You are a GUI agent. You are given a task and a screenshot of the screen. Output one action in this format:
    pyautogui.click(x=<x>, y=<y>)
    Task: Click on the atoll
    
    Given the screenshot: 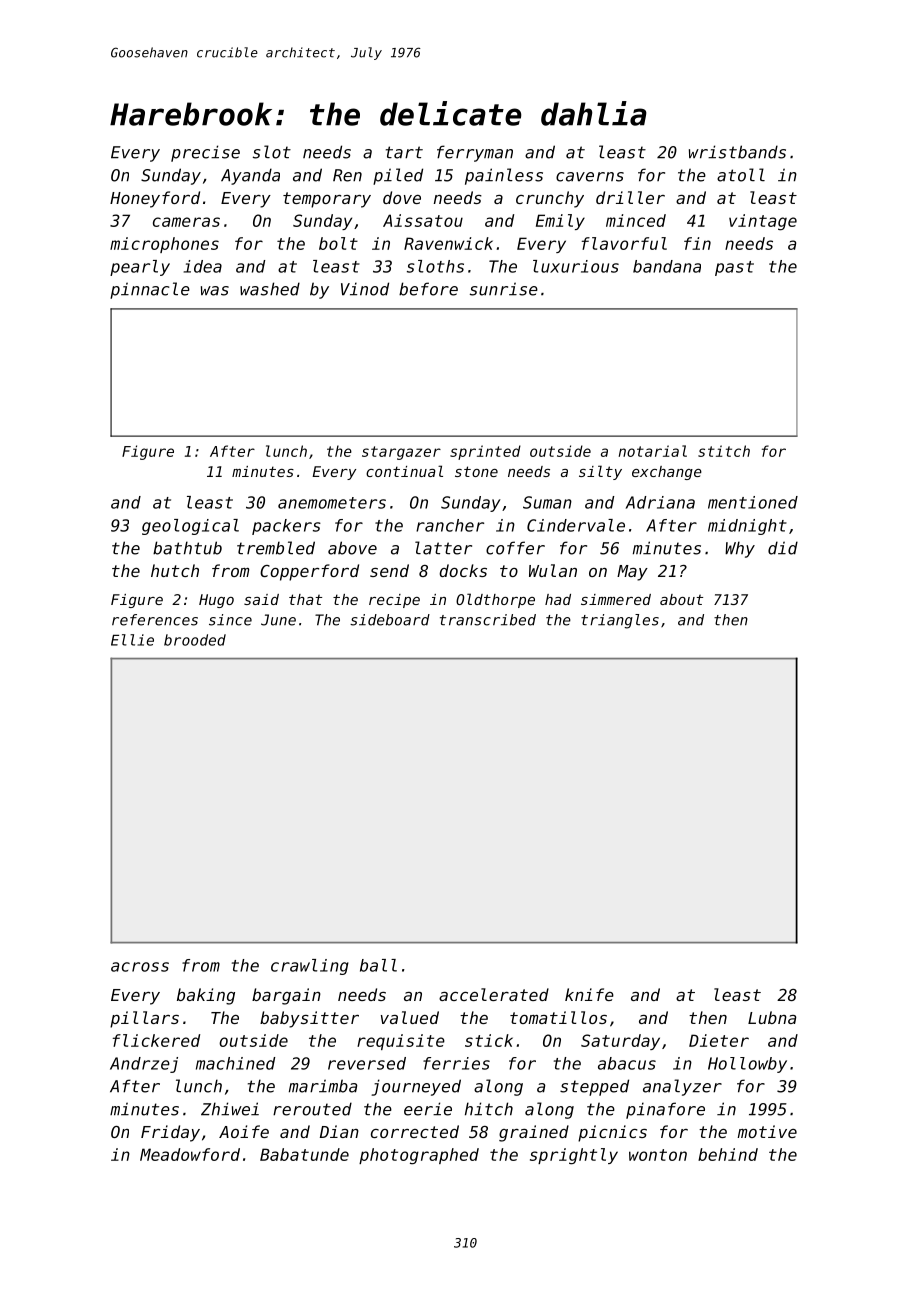 What is the action you would take?
    pyautogui.click(x=741, y=175)
